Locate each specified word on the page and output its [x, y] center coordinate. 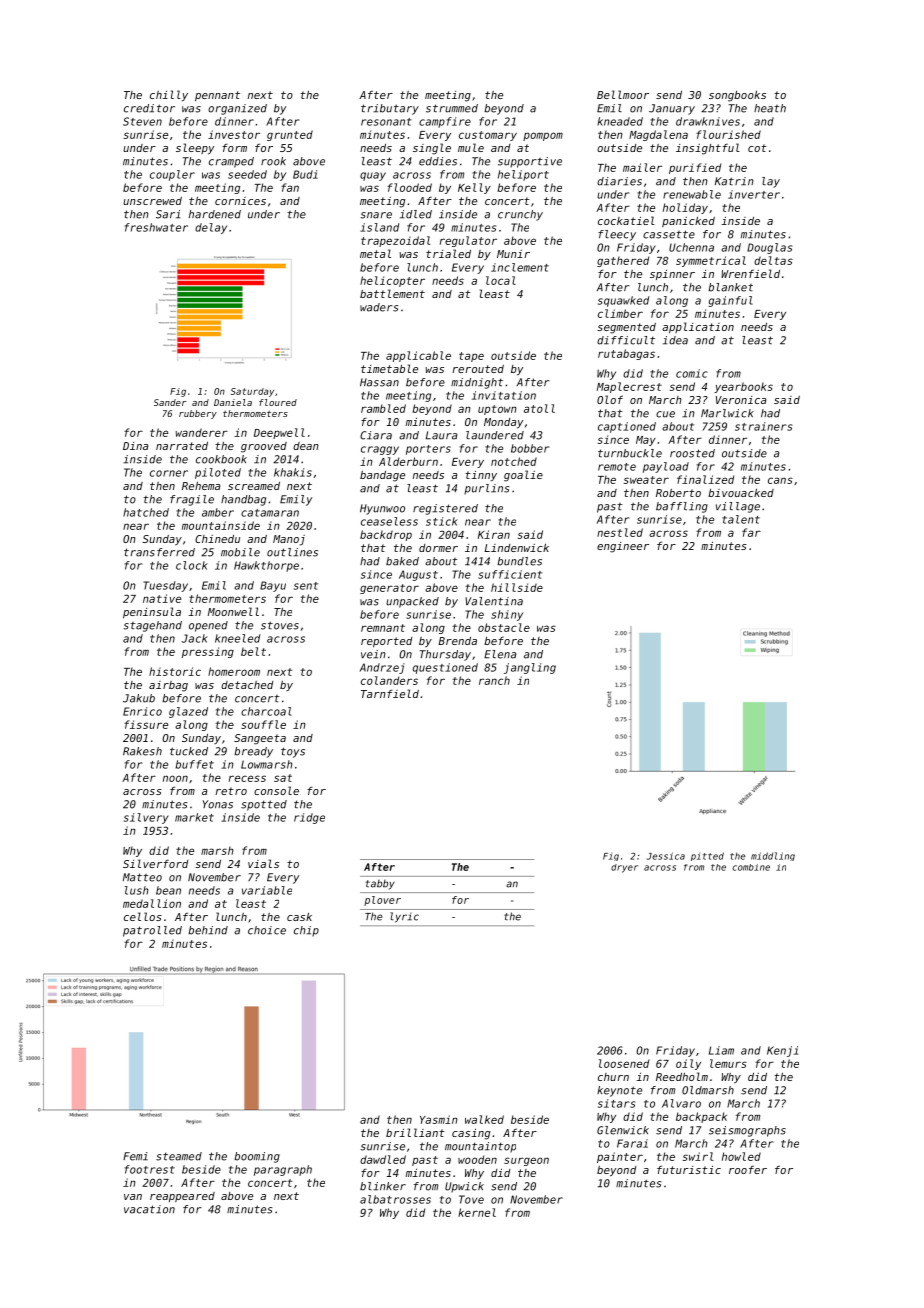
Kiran [494, 534]
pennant [217, 96]
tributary [390, 109]
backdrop [386, 535]
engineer [623, 547]
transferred [159, 552]
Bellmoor [623, 94]
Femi [135, 1156]
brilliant [415, 1132]
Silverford [155, 863]
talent [741, 519]
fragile [192, 500]
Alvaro [681, 1103]
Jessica [666, 856]
